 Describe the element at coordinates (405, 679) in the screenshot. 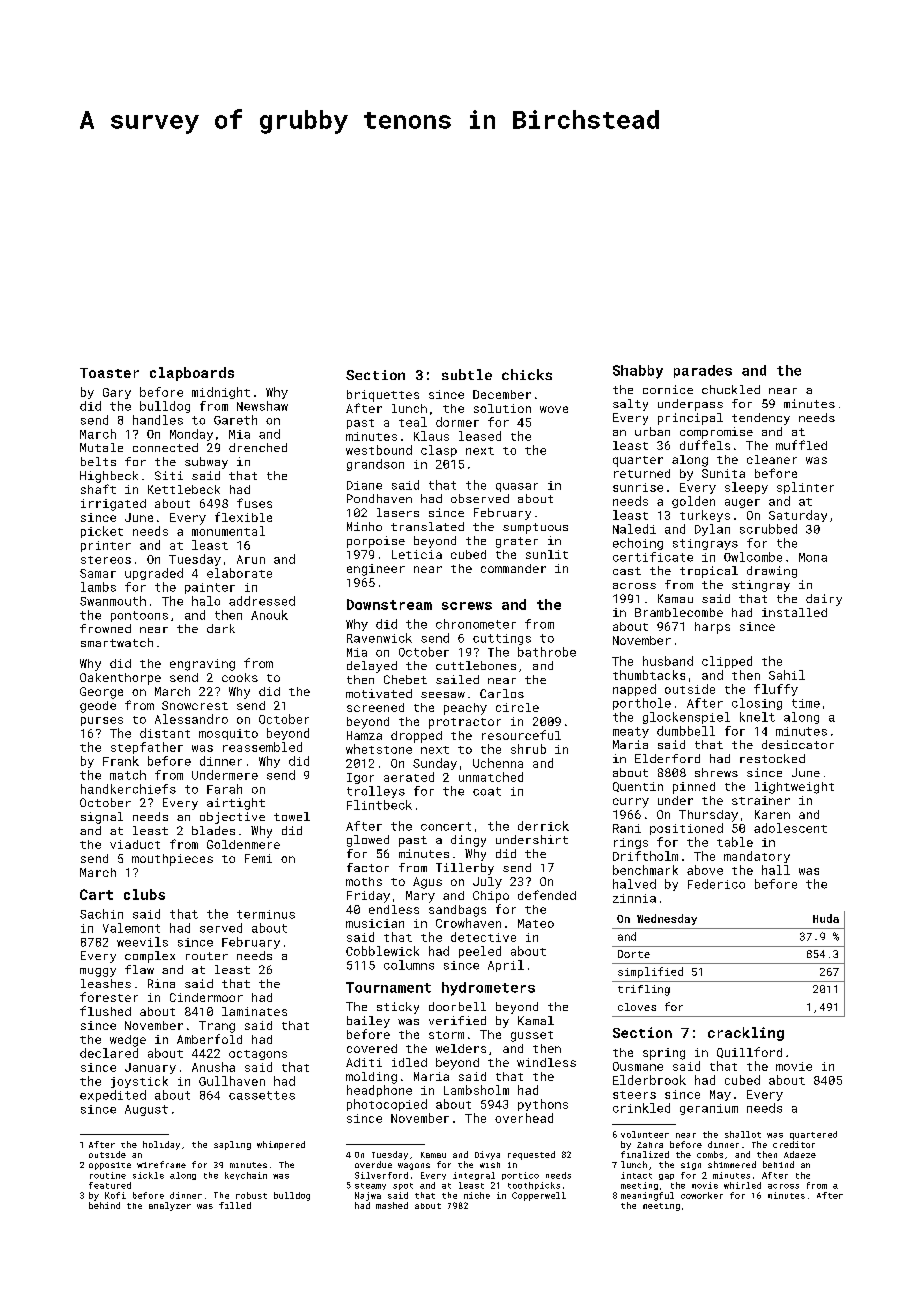

I see `Chebet` at that location.
